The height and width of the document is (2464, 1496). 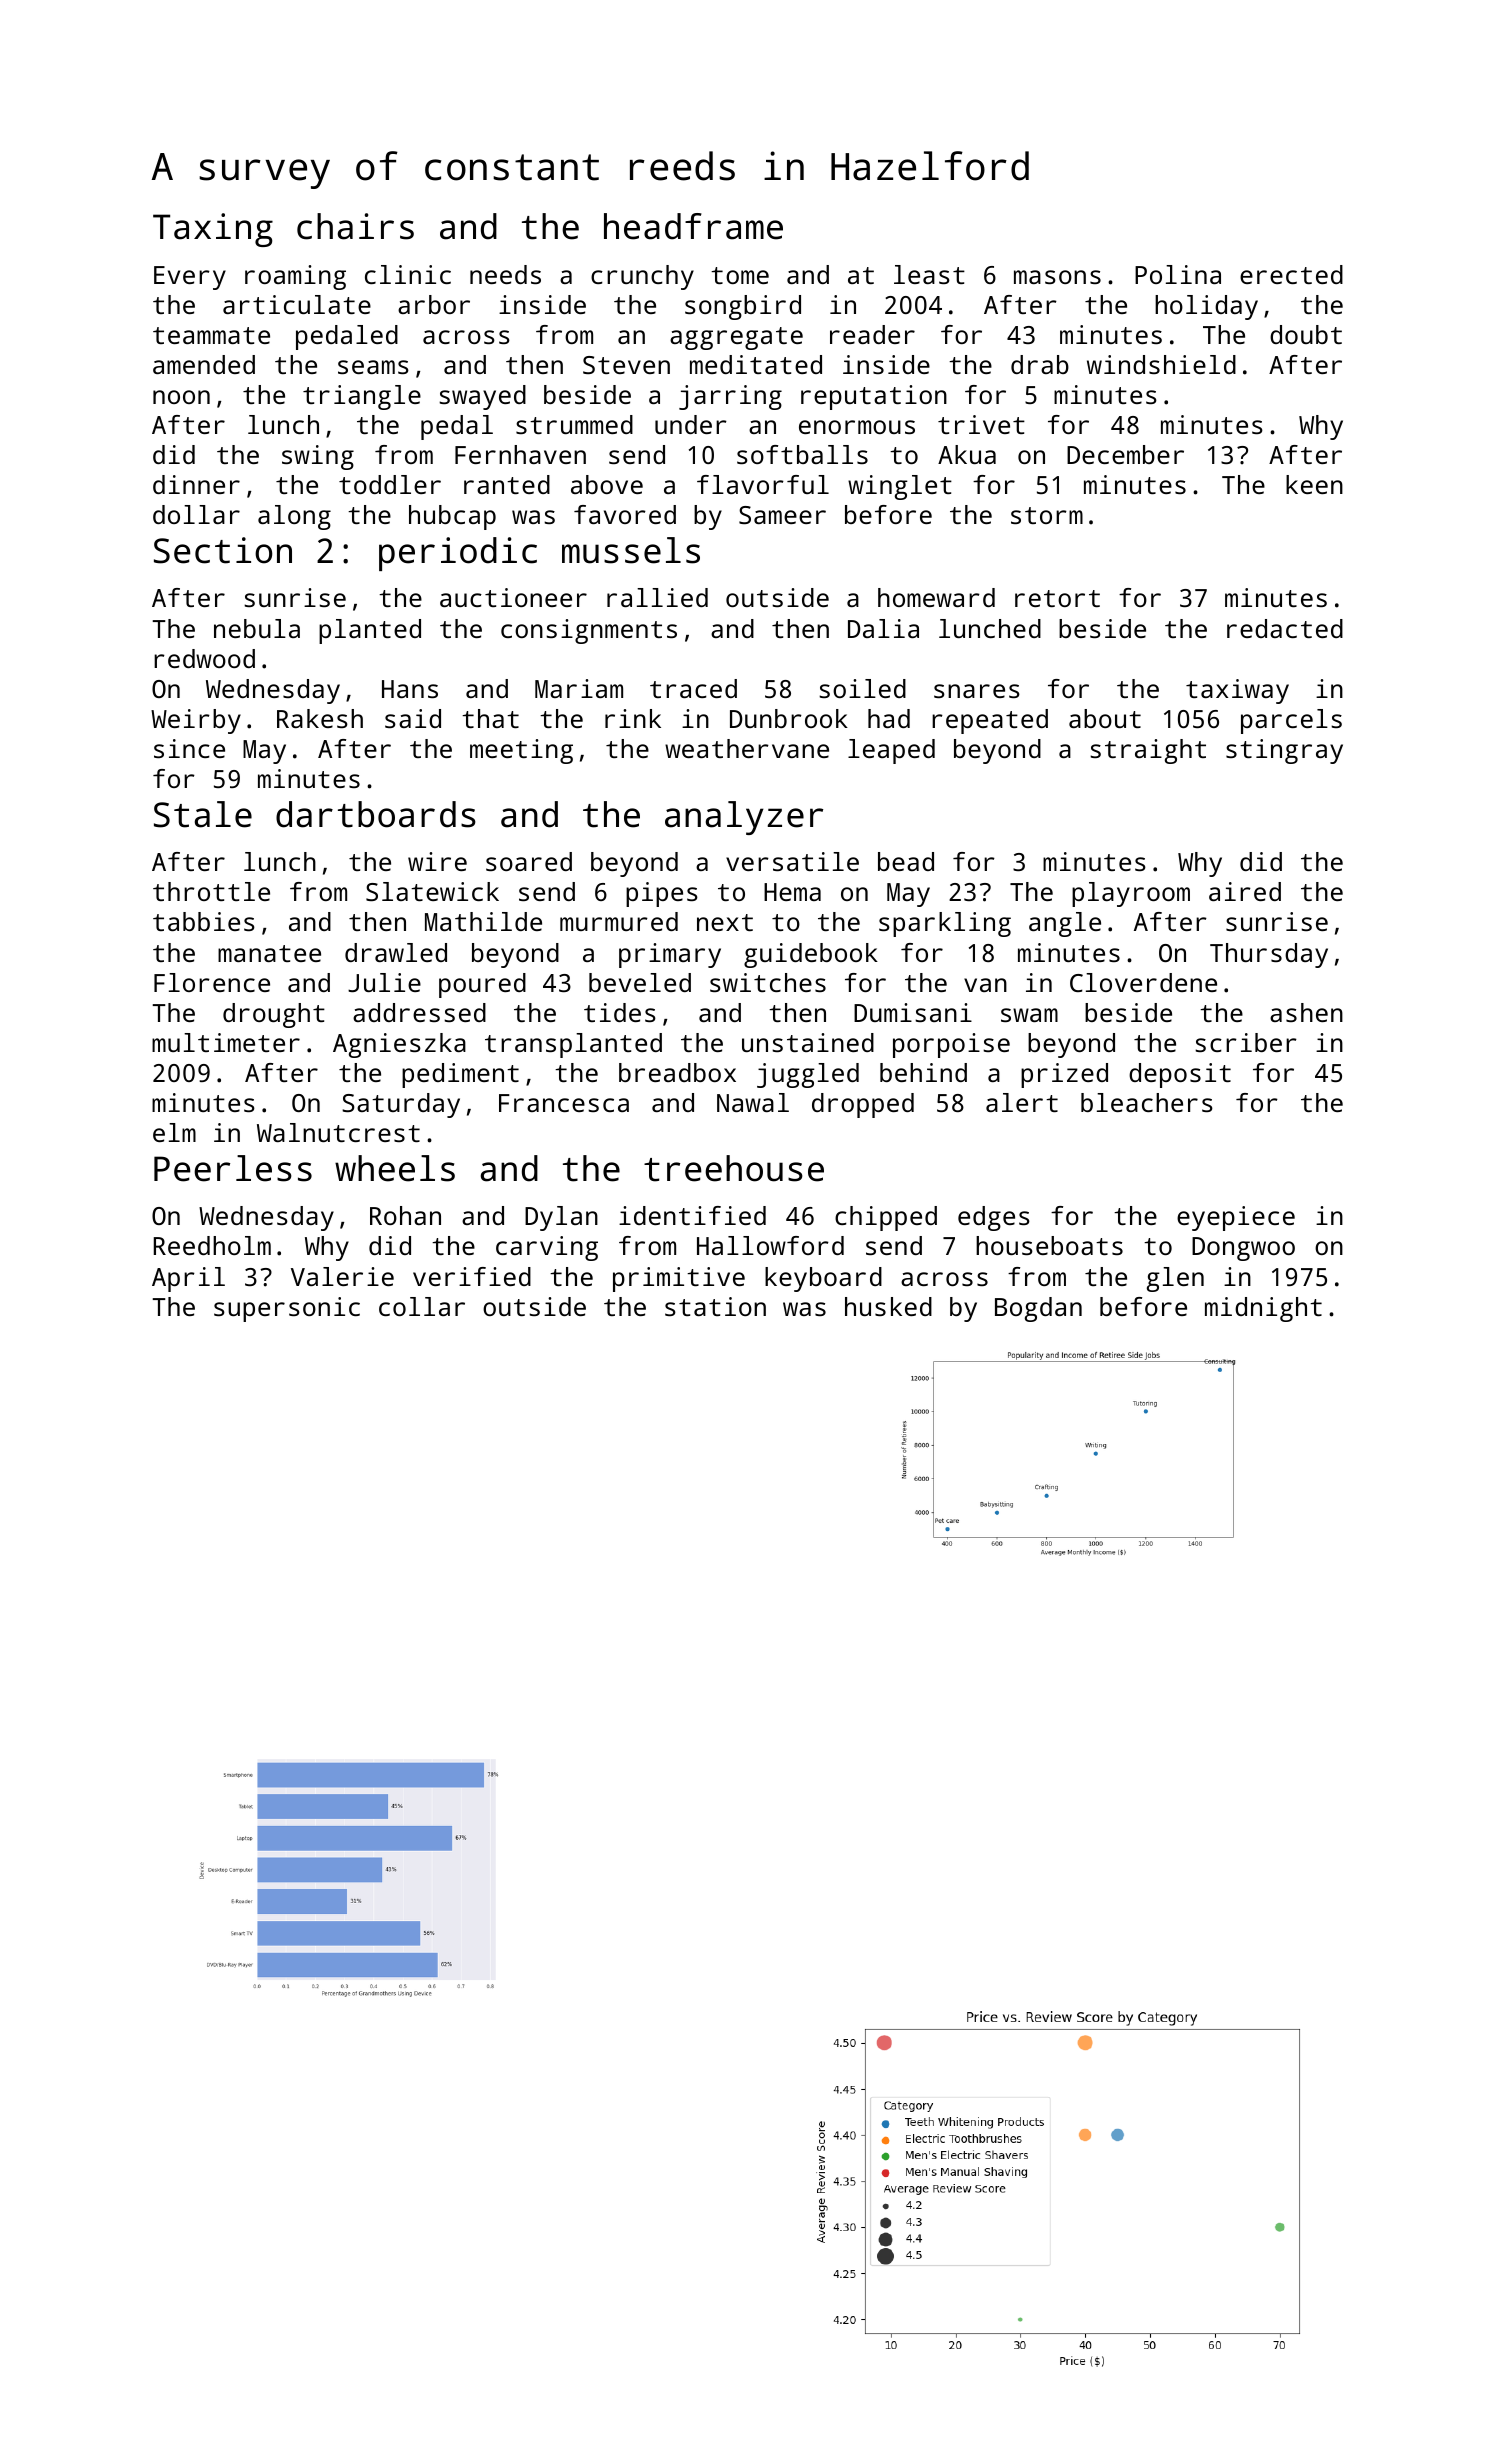 I want to click on headframe, so click(x=693, y=226).
